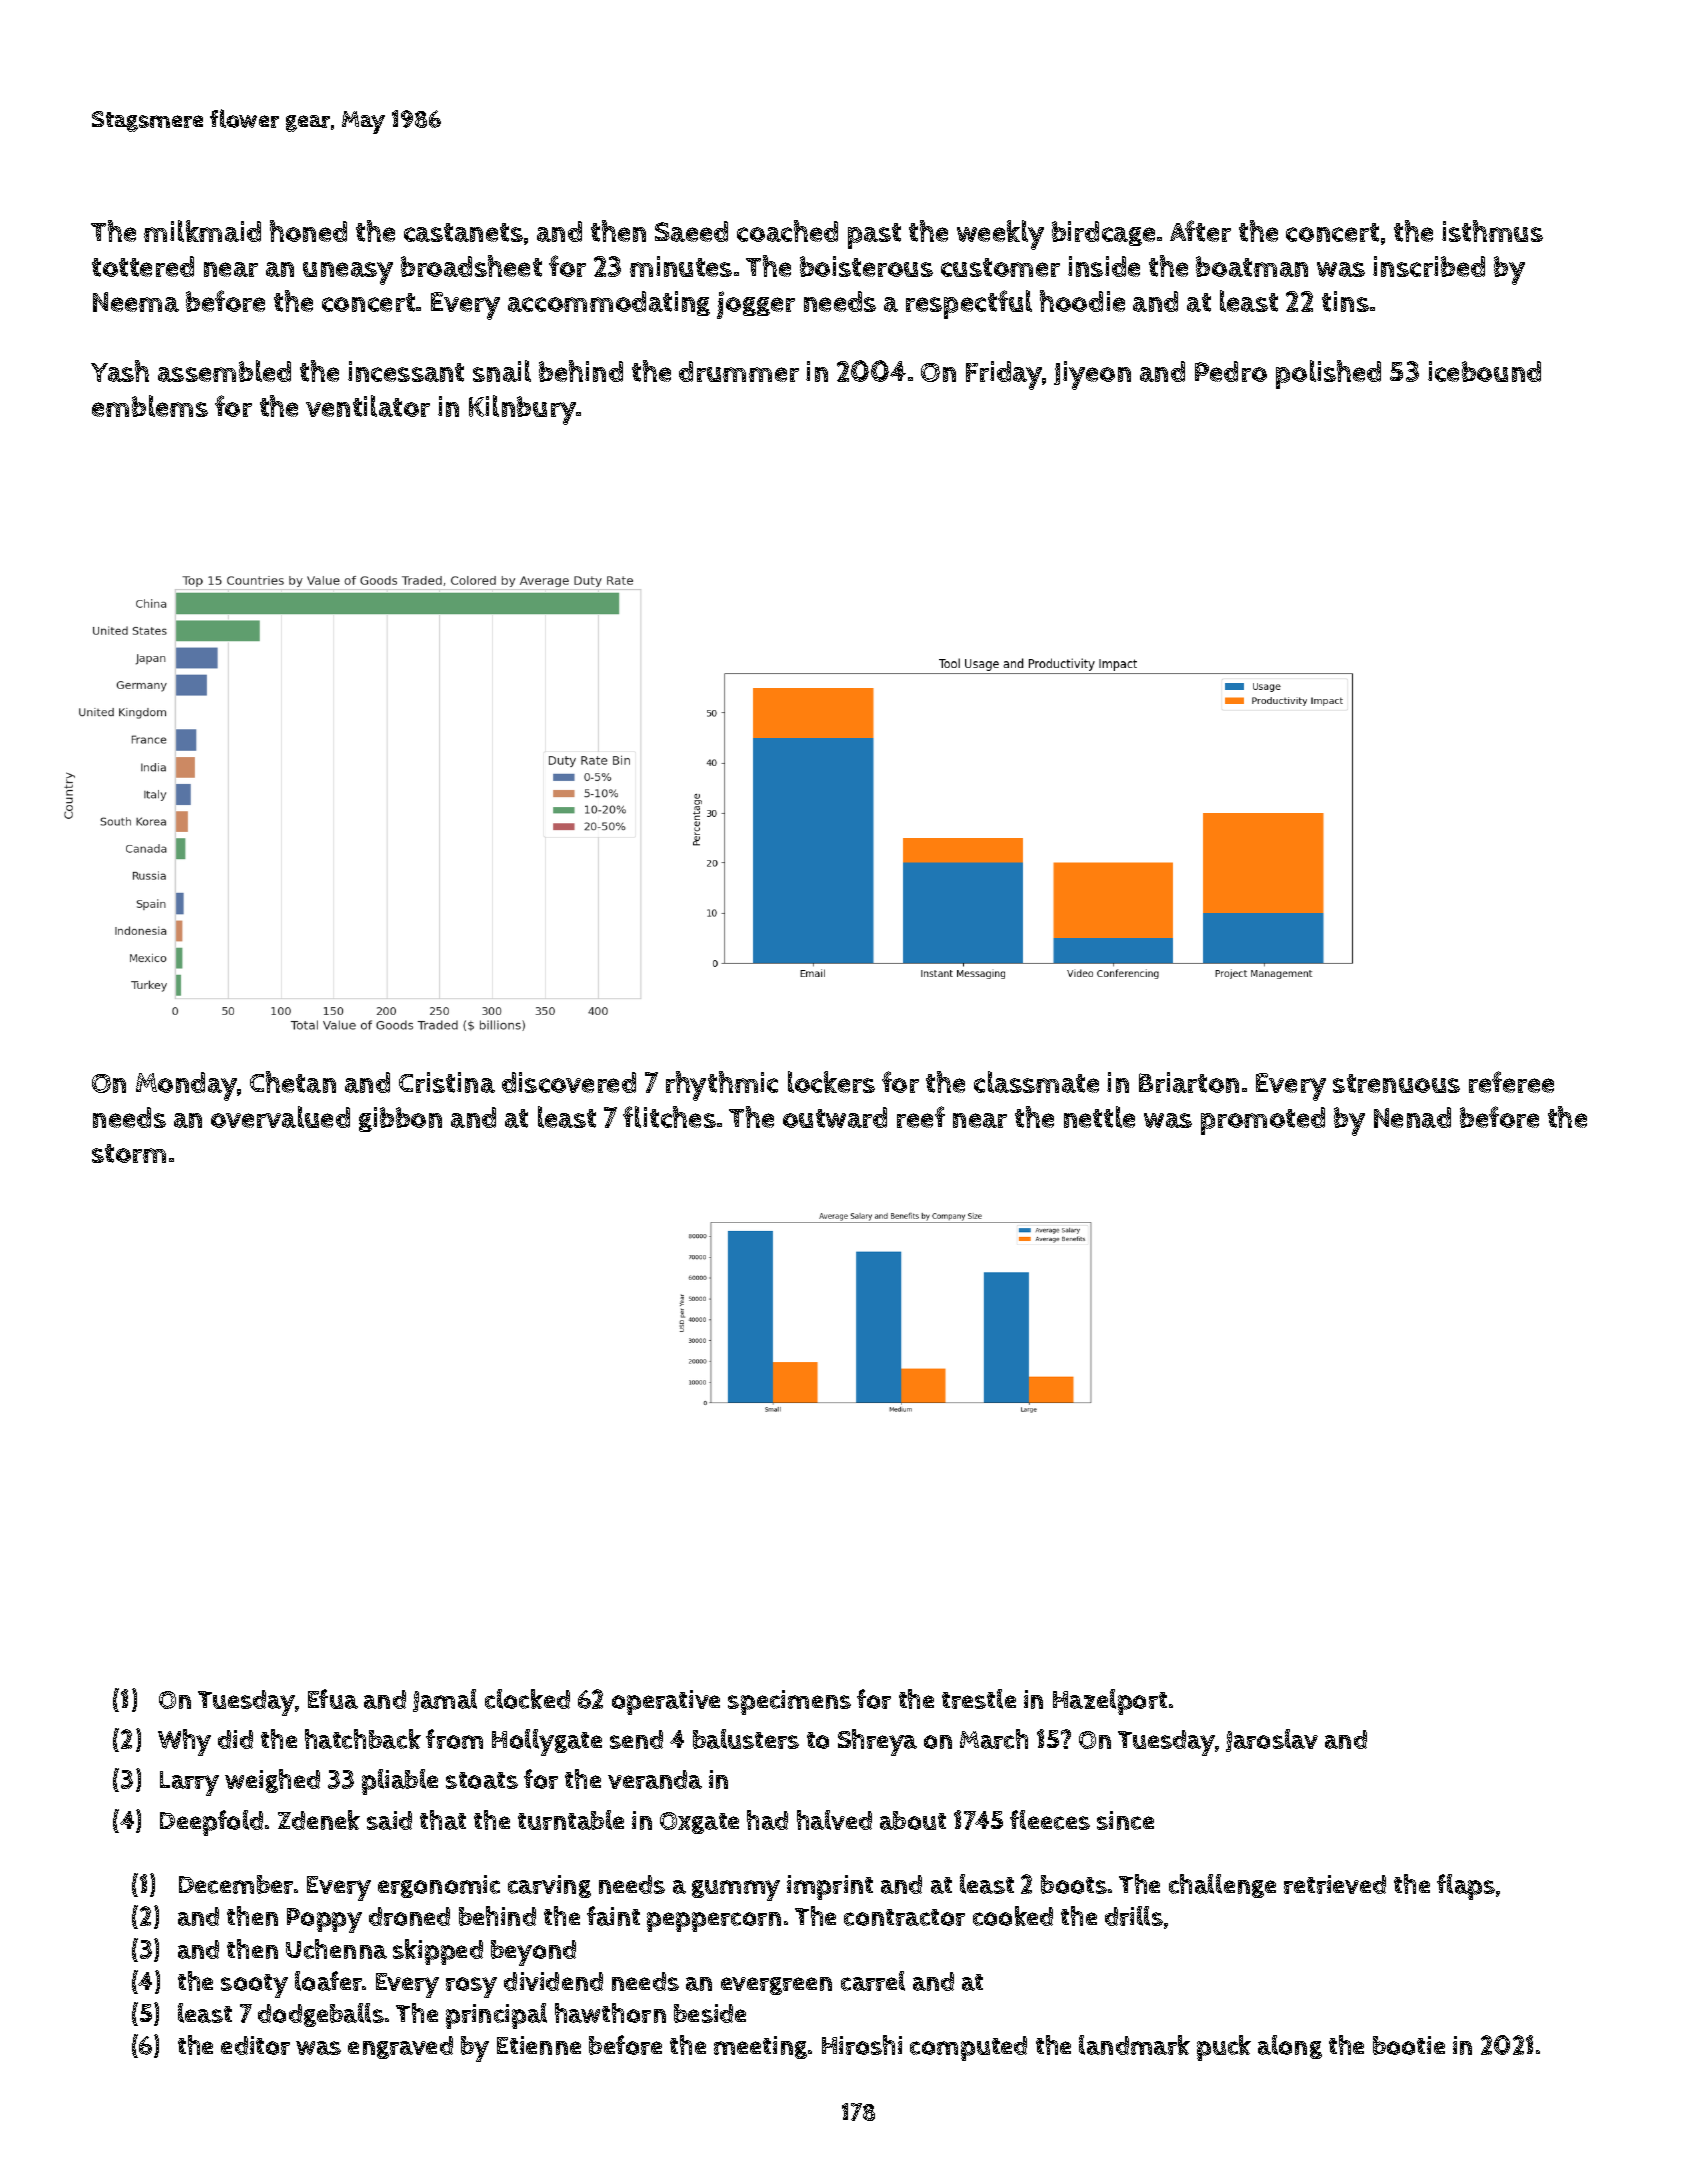  What do you see at coordinates (1231, 371) in the document?
I see `Pedro` at bounding box center [1231, 371].
